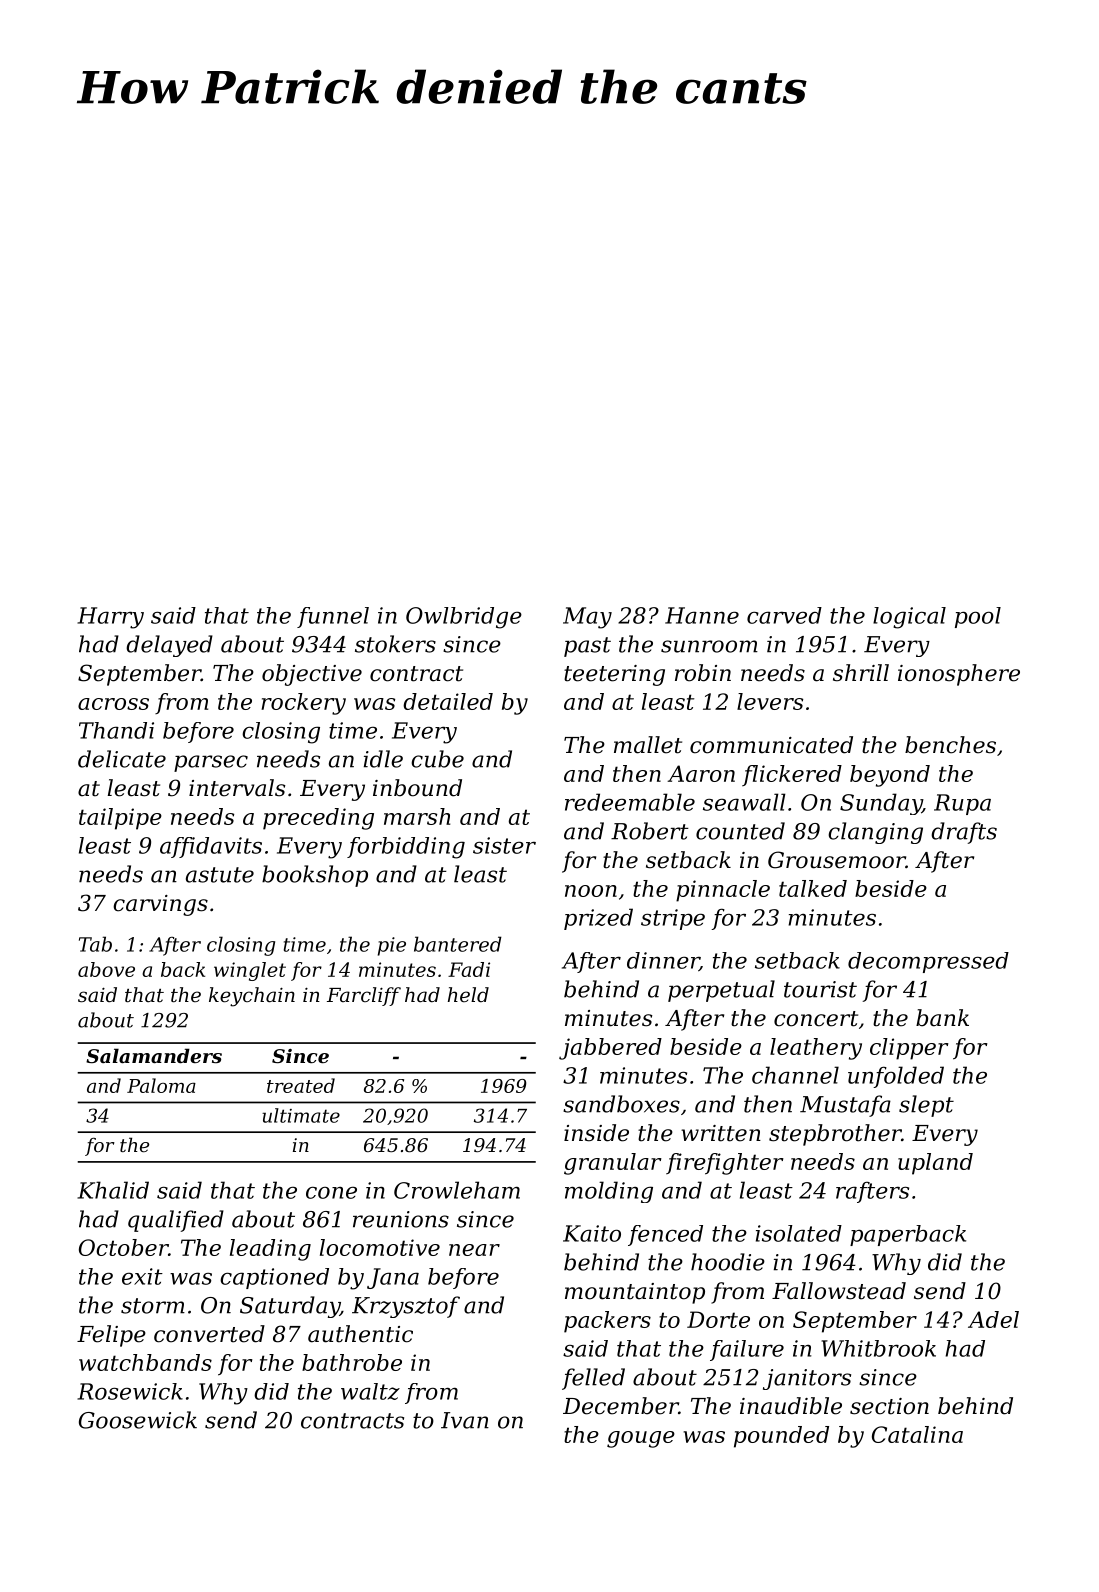  Describe the element at coordinates (596, 1133) in the screenshot. I see `inside` at that location.
